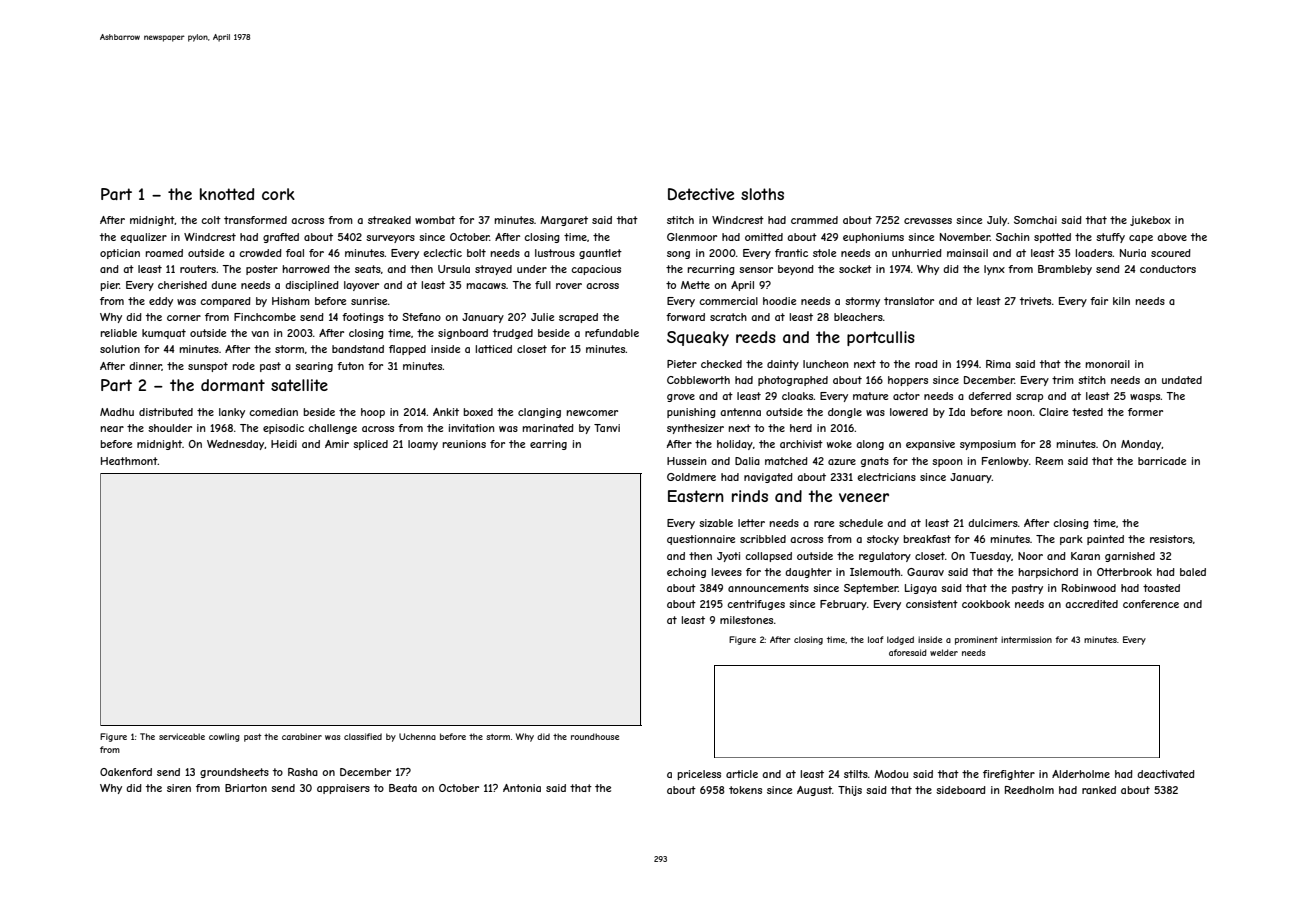  What do you see at coordinates (1035, 220) in the document?
I see `Somchai` at bounding box center [1035, 220].
